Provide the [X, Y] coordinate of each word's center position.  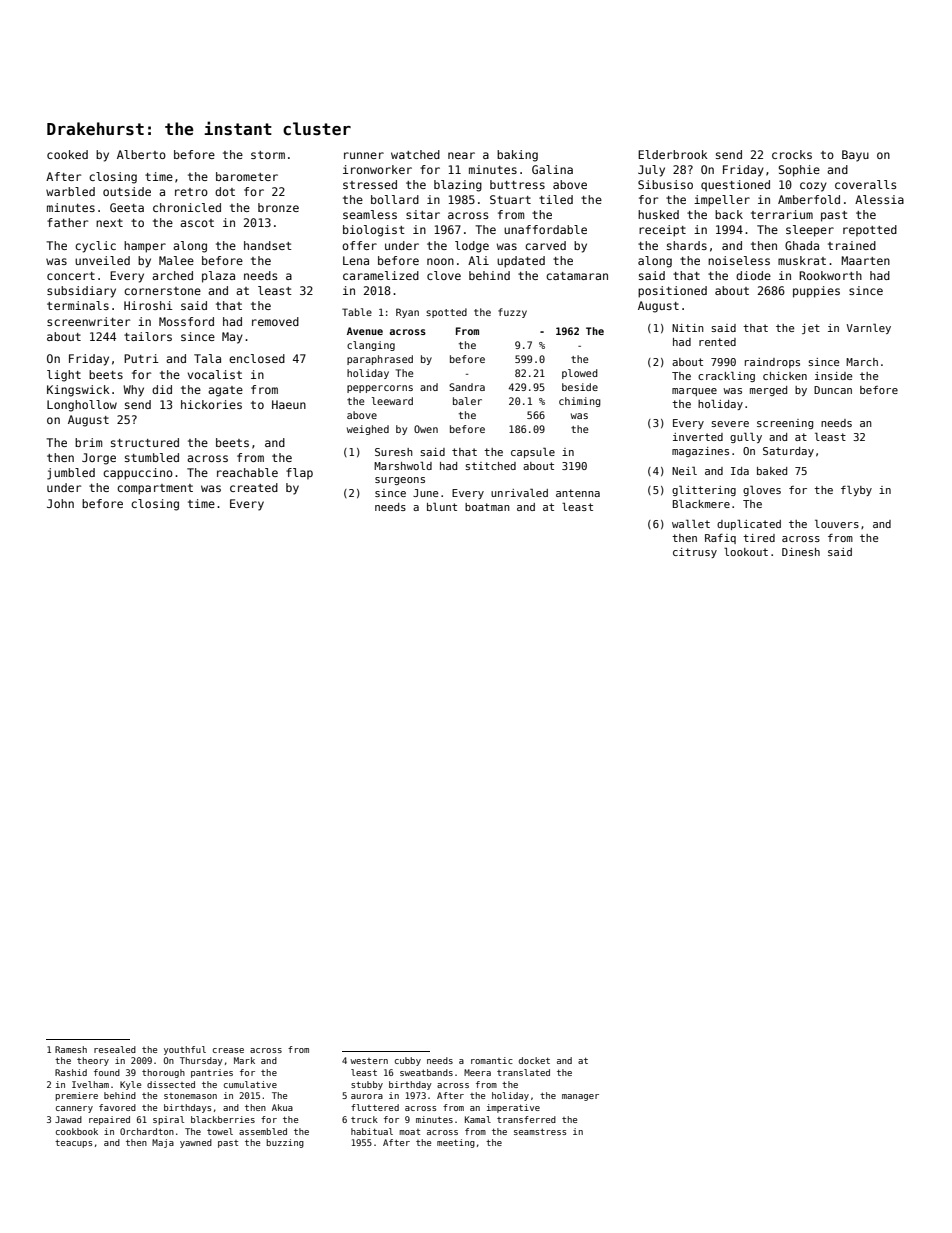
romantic [492, 1060]
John [60, 503]
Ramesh [71, 1049]
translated [523, 1072]
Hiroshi [148, 305]
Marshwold [403, 466]
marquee [694, 392]
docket [534, 1060]
